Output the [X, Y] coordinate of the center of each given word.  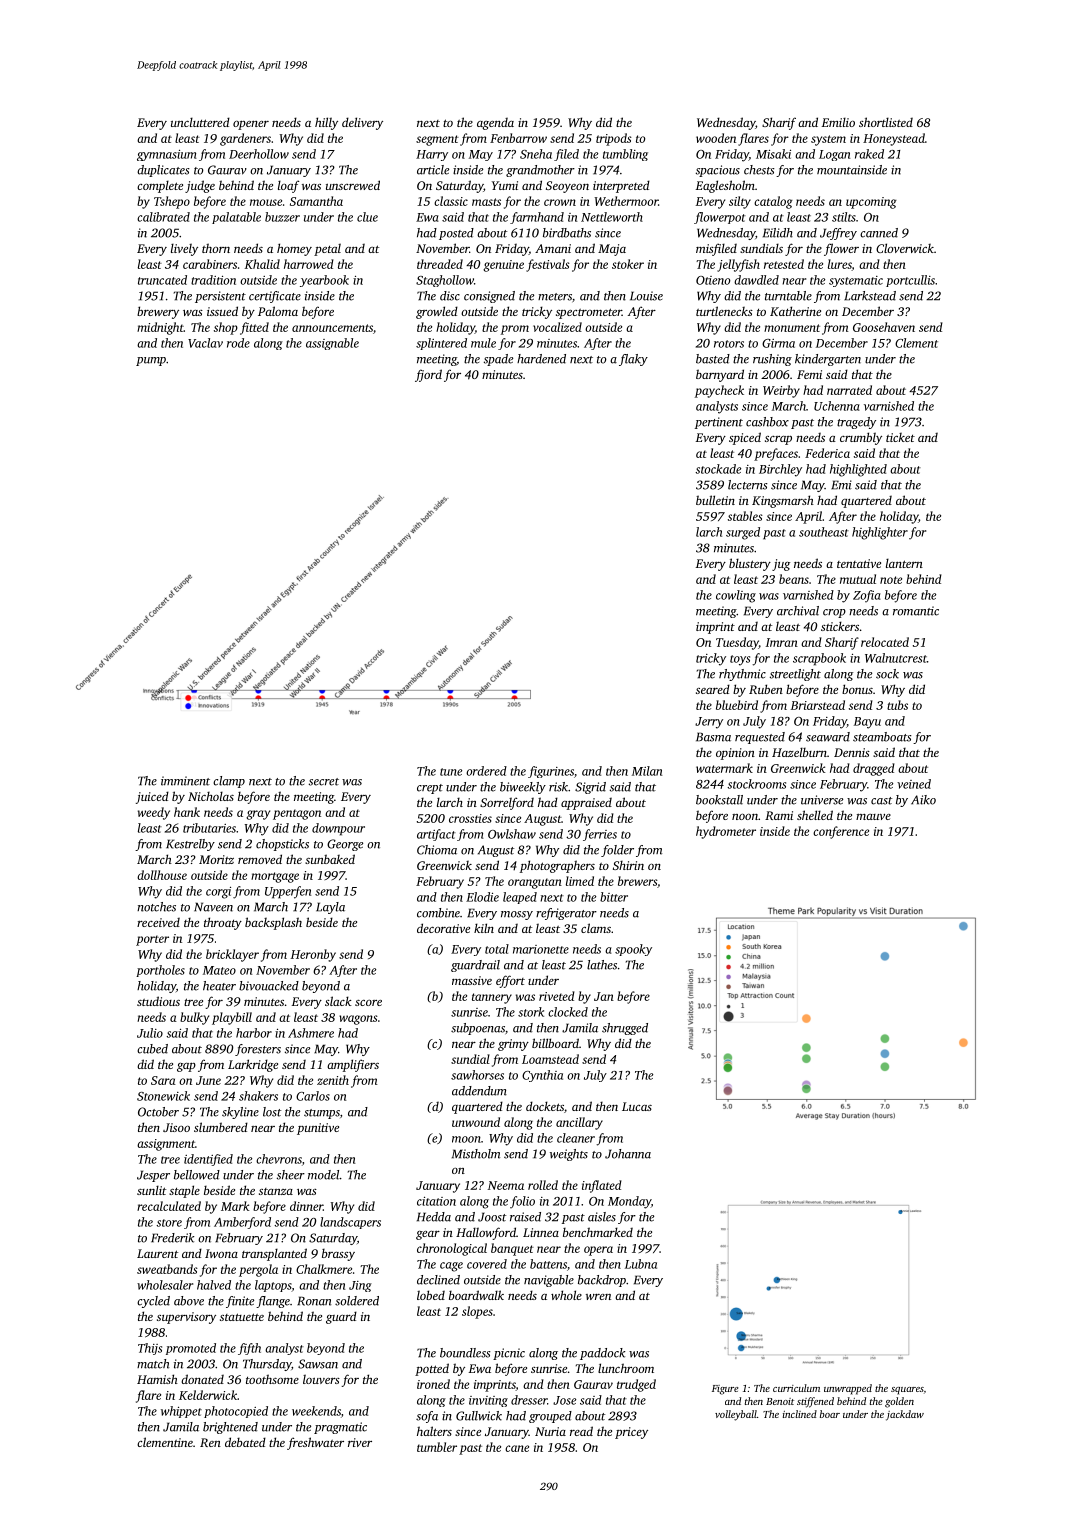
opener [251, 125]
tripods [614, 139]
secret [324, 782]
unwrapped [848, 1389]
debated [245, 1442]
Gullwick [479, 1416]
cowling [736, 596]
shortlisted [886, 122]
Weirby [781, 391]
